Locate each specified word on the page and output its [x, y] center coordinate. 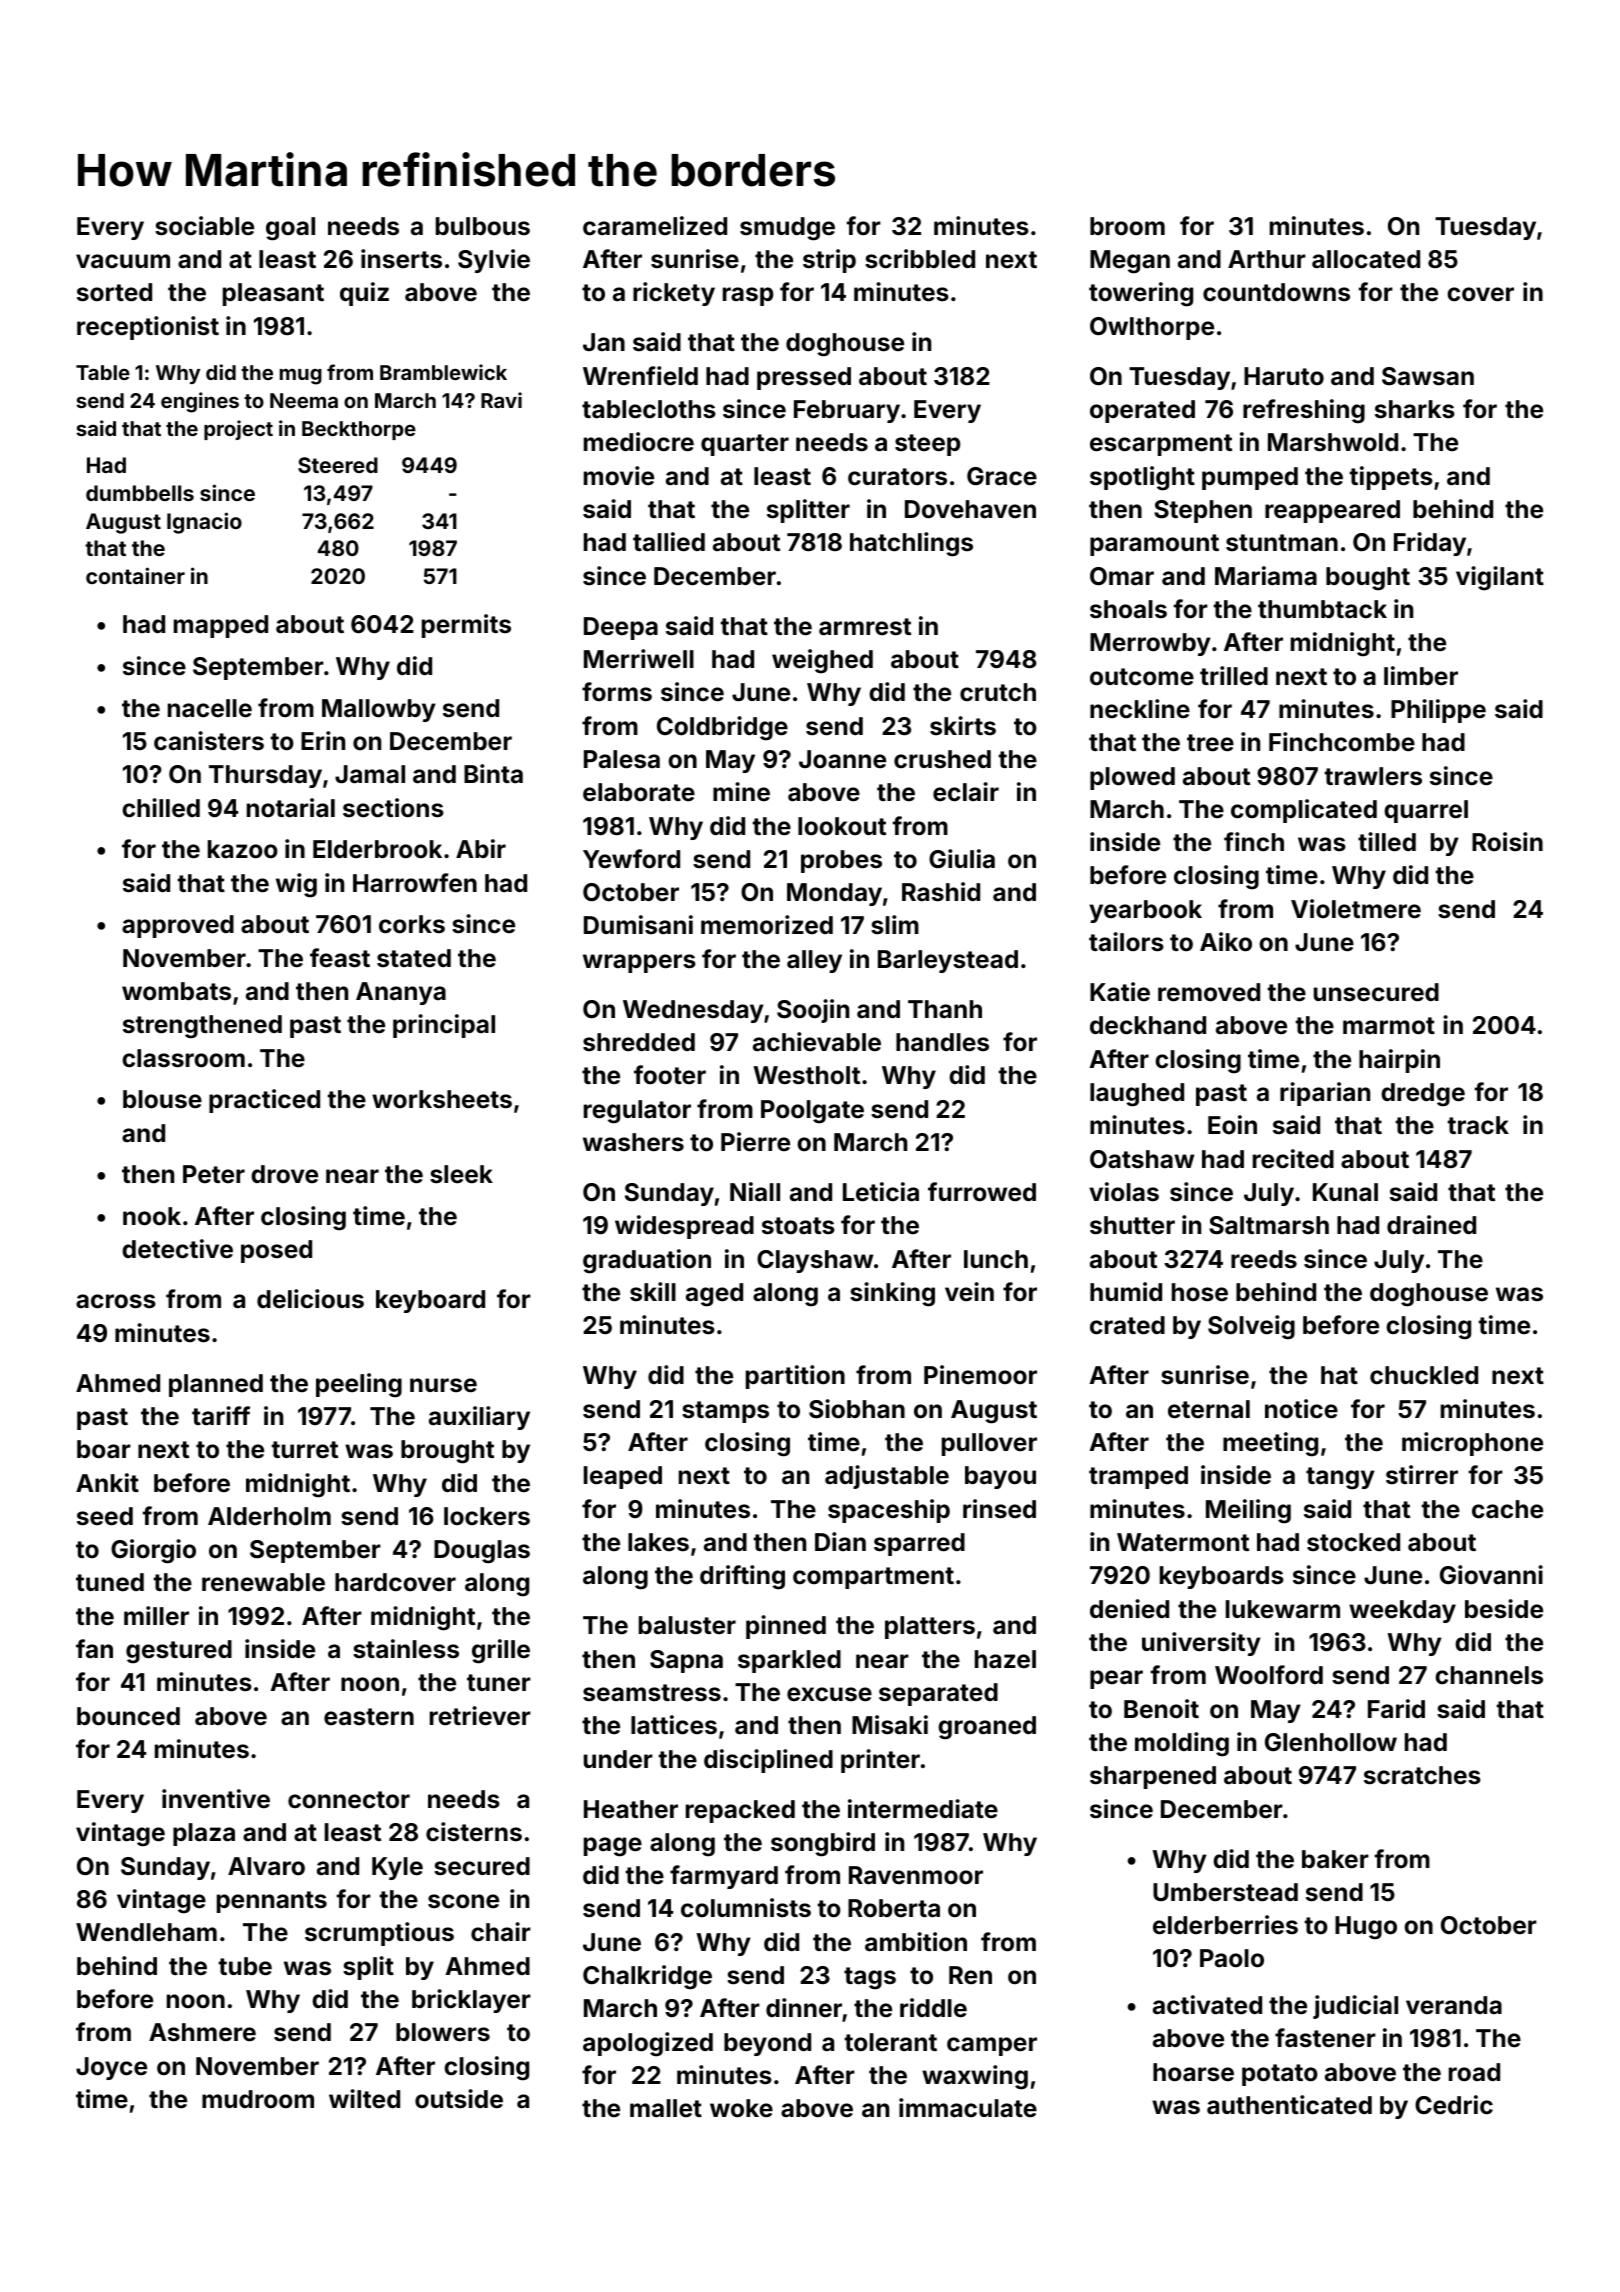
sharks [1415, 409]
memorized [767, 925]
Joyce [111, 2068]
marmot [1389, 1026]
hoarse [1193, 2072]
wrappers [639, 963]
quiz [364, 294]
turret [304, 1450]
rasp [748, 296]
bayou [1000, 1477]
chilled [161, 808]
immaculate [968, 2108]
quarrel [1426, 811]
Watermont [1183, 1542]
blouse [162, 1099]
